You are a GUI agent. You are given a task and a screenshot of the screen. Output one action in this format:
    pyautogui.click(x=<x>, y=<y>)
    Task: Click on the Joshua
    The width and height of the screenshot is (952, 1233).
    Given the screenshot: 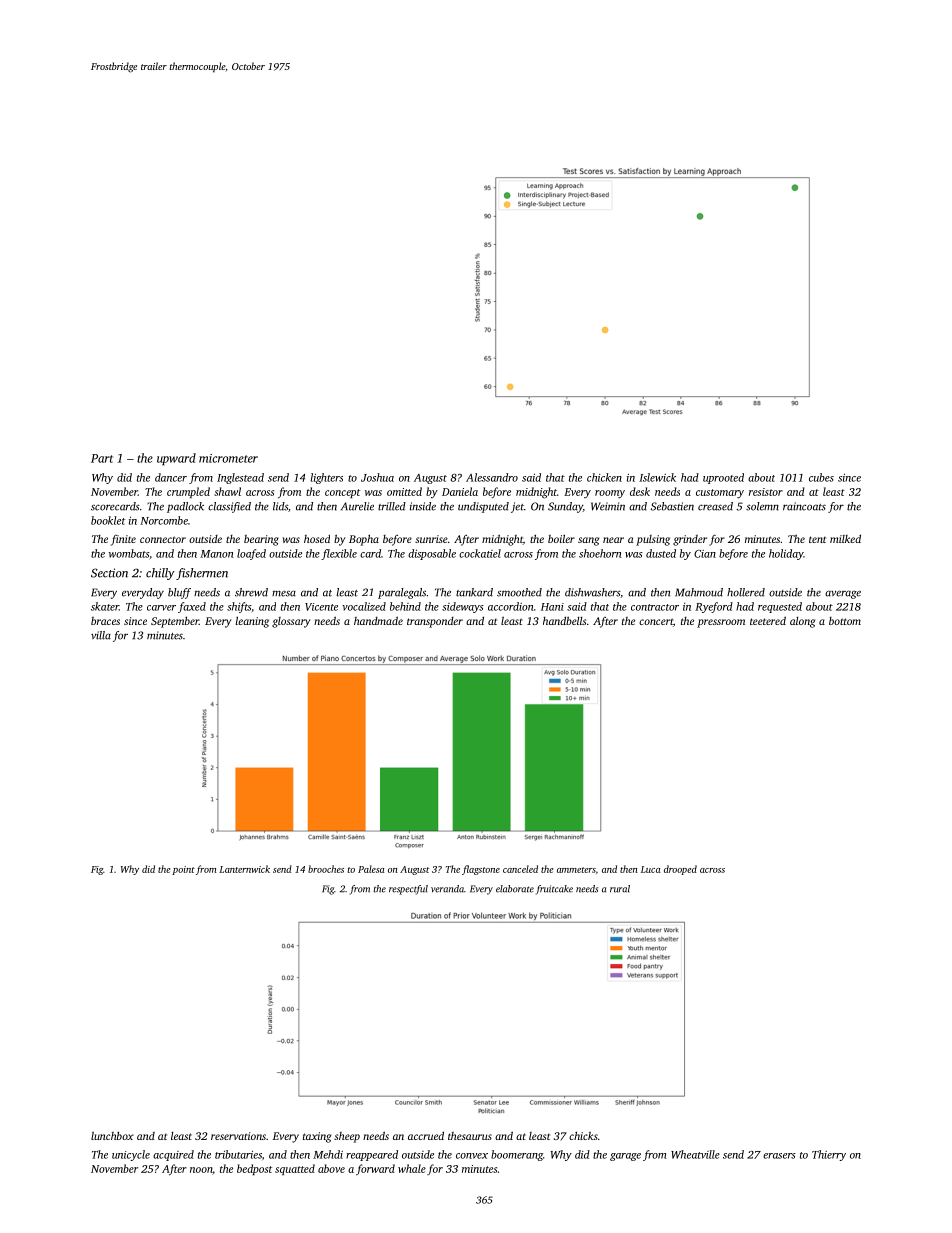 What is the action you would take?
    pyautogui.click(x=377, y=477)
